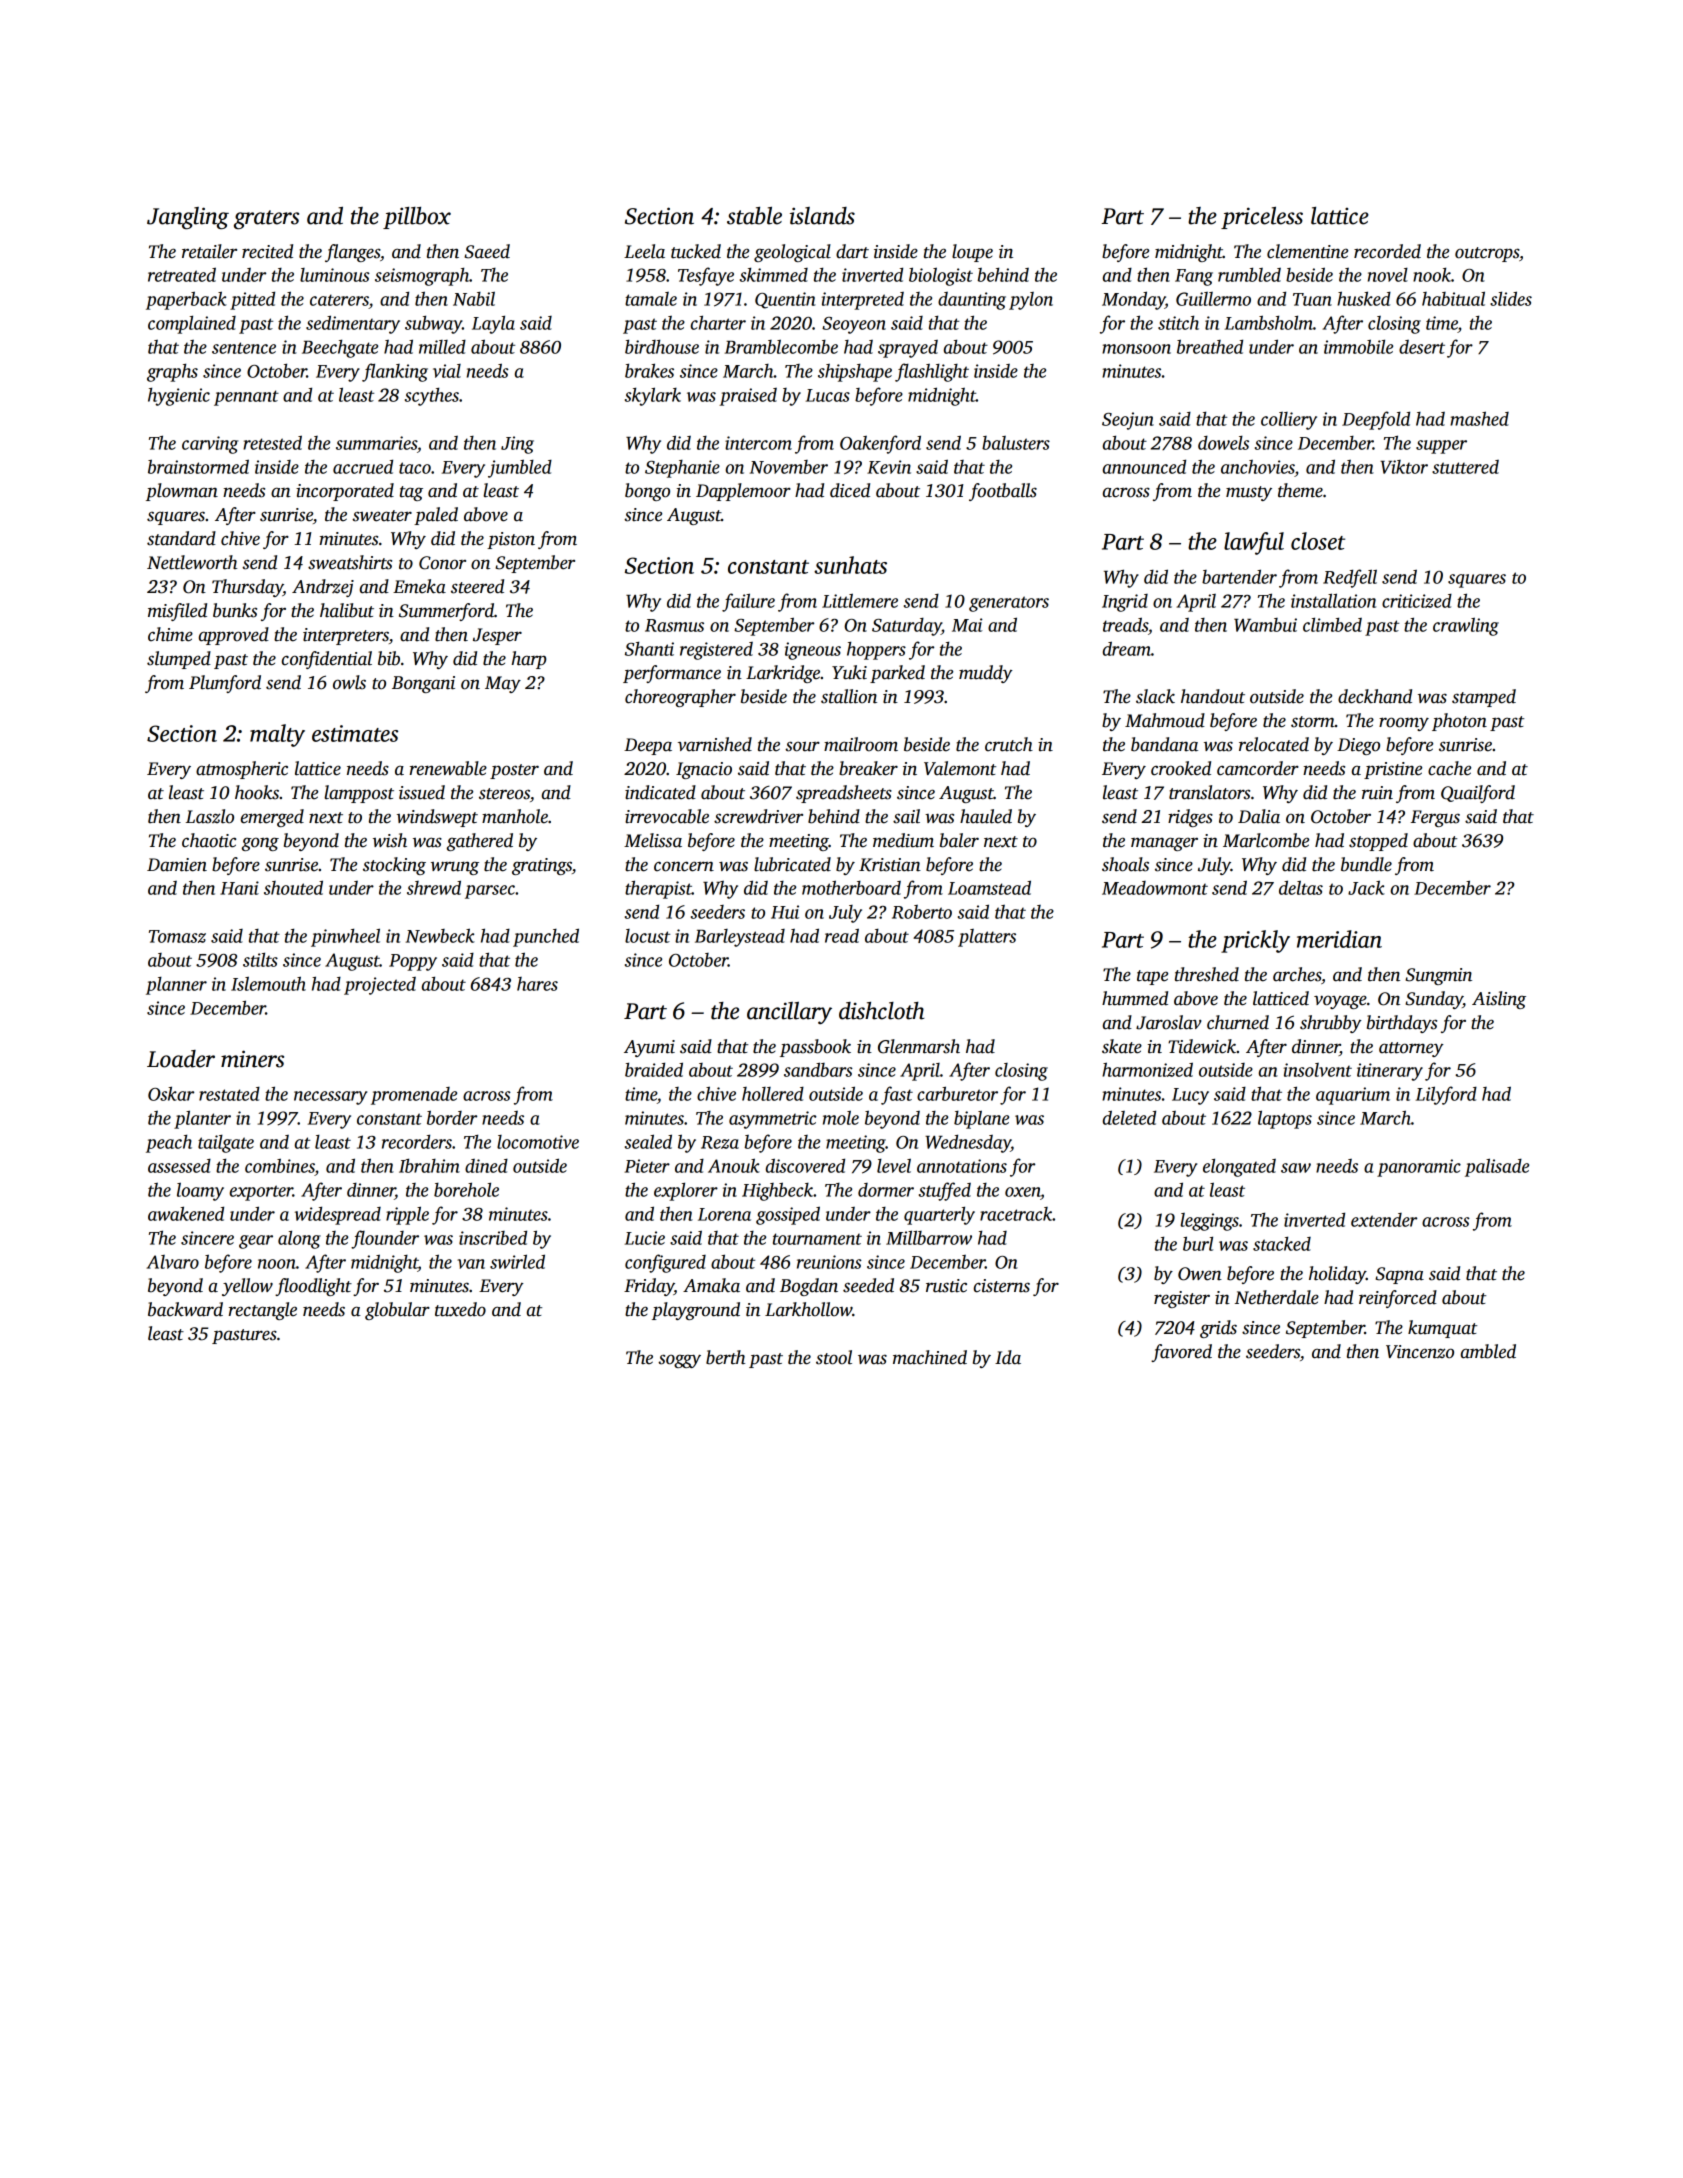 The width and height of the screenshot is (1683, 2178). I want to click on priceless, so click(1262, 218).
